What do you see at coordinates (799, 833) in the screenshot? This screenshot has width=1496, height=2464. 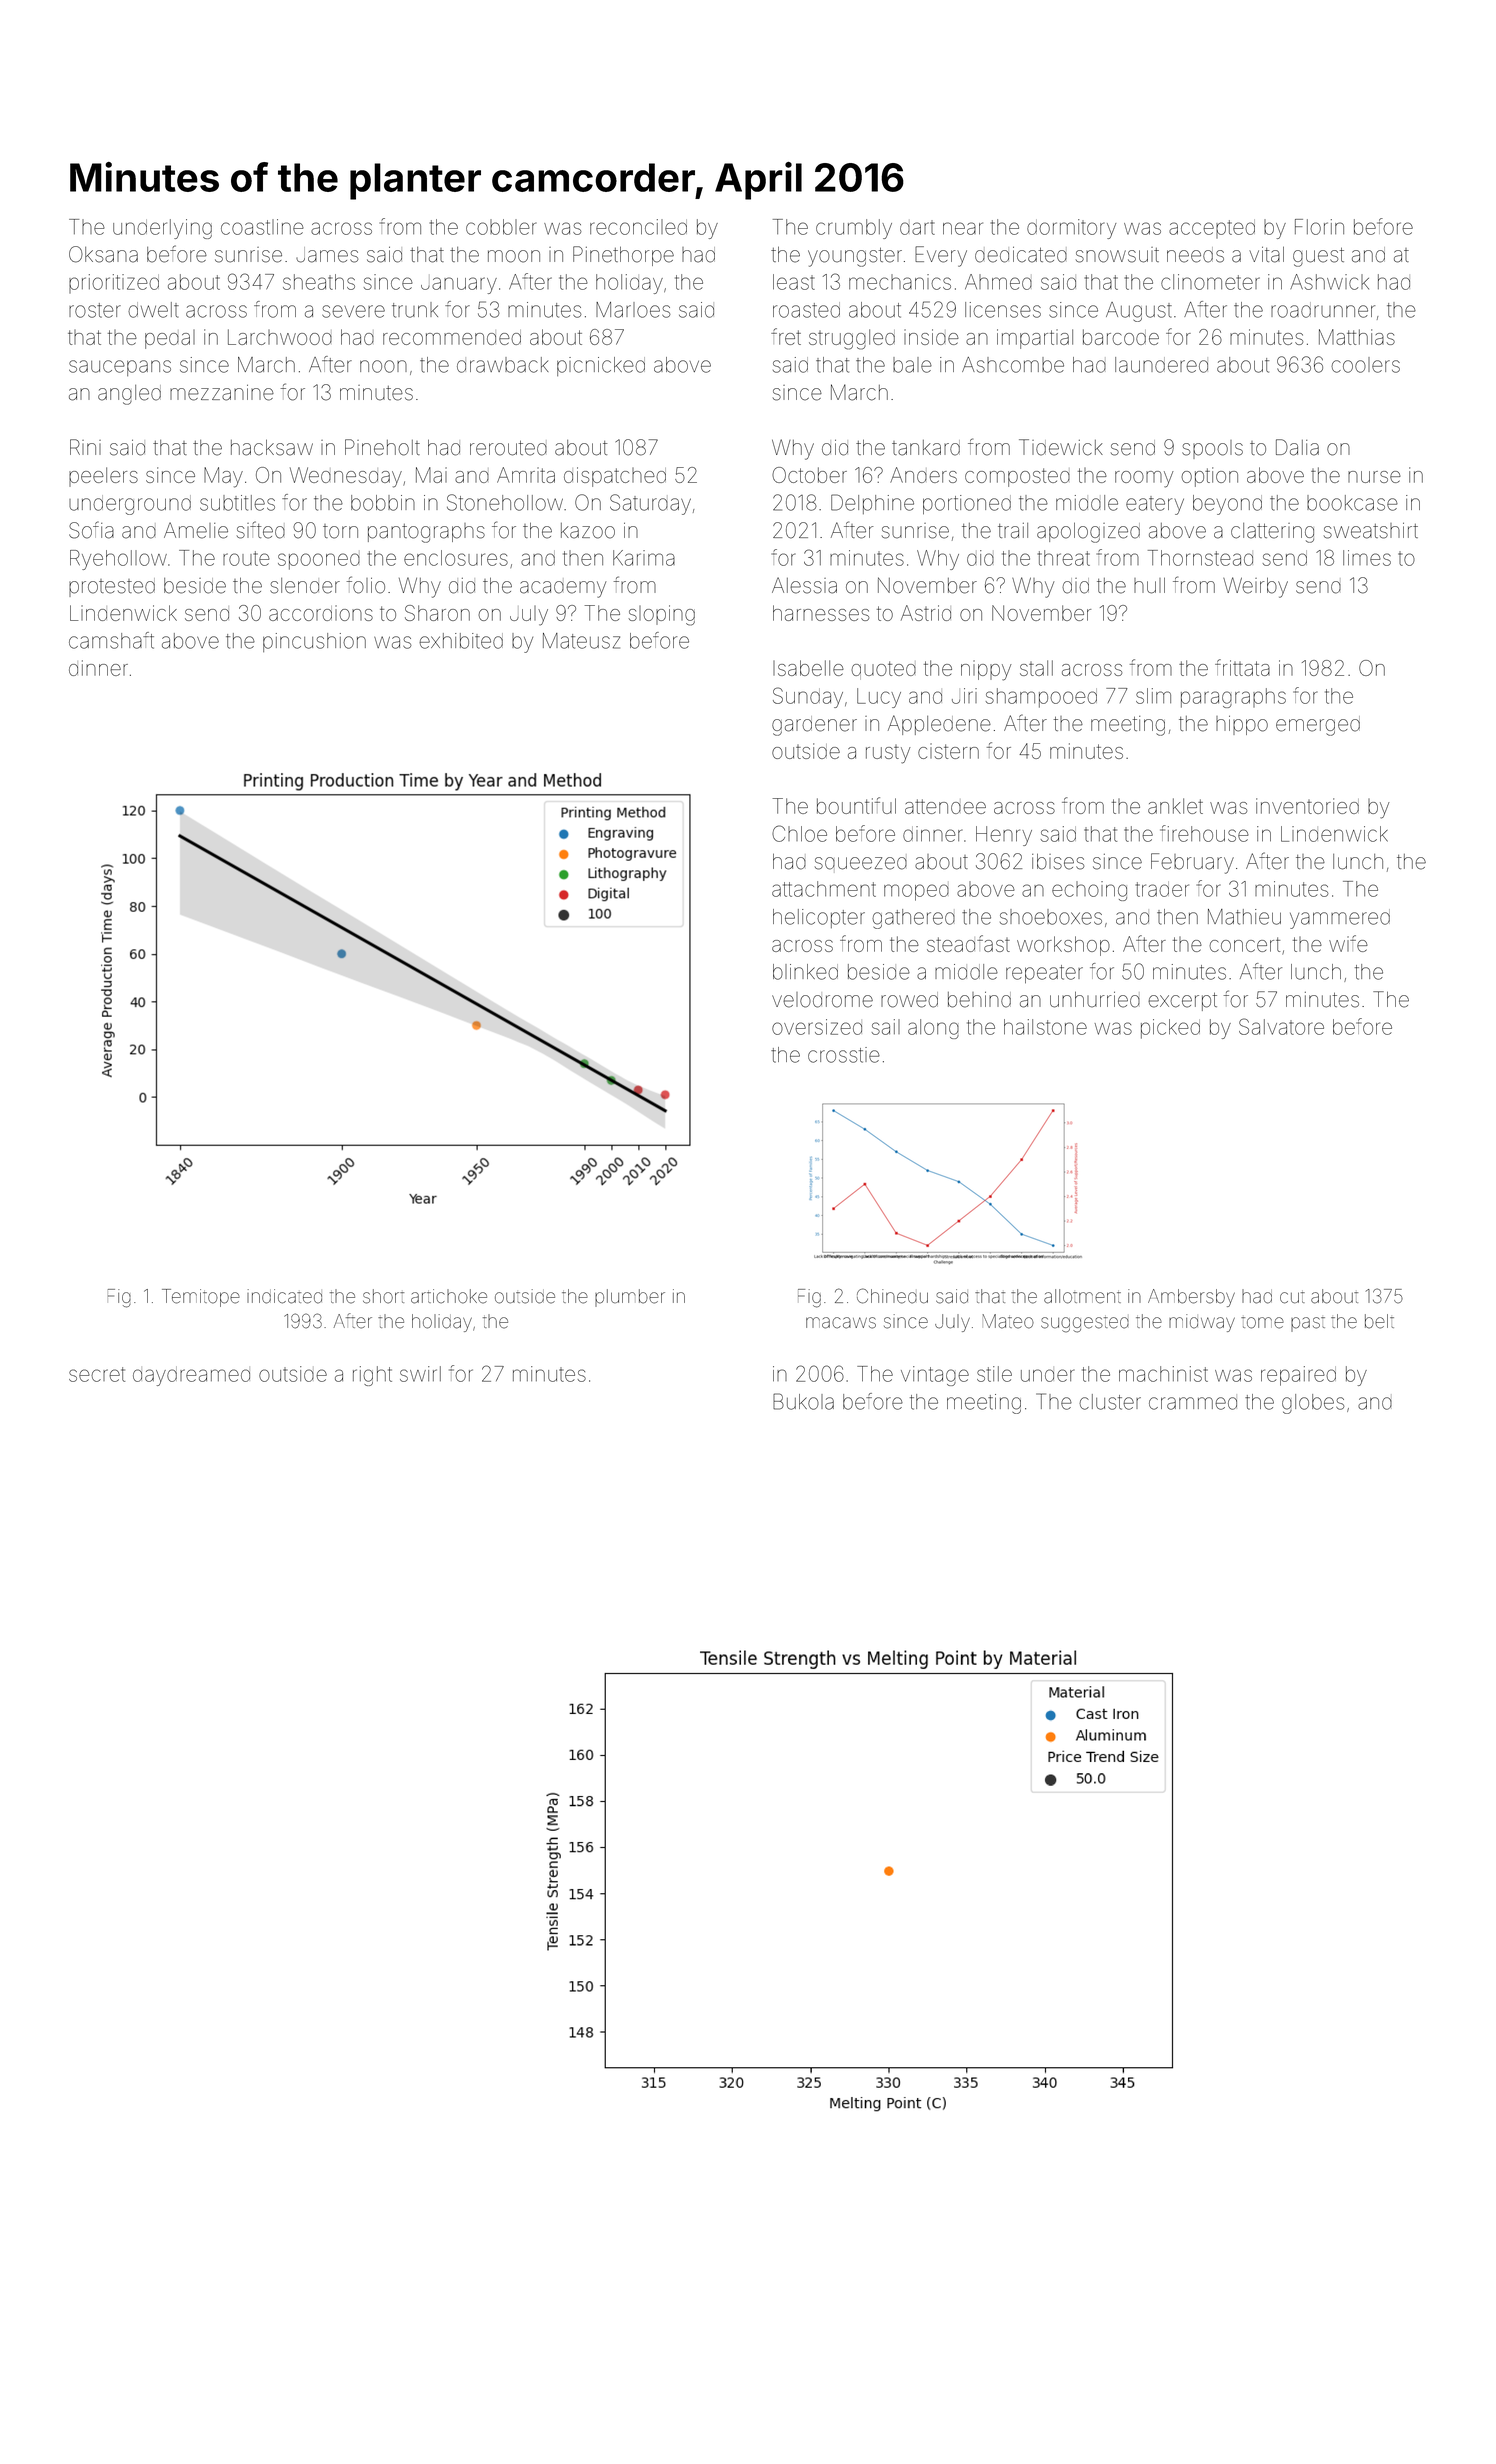 I see `Chloe` at bounding box center [799, 833].
